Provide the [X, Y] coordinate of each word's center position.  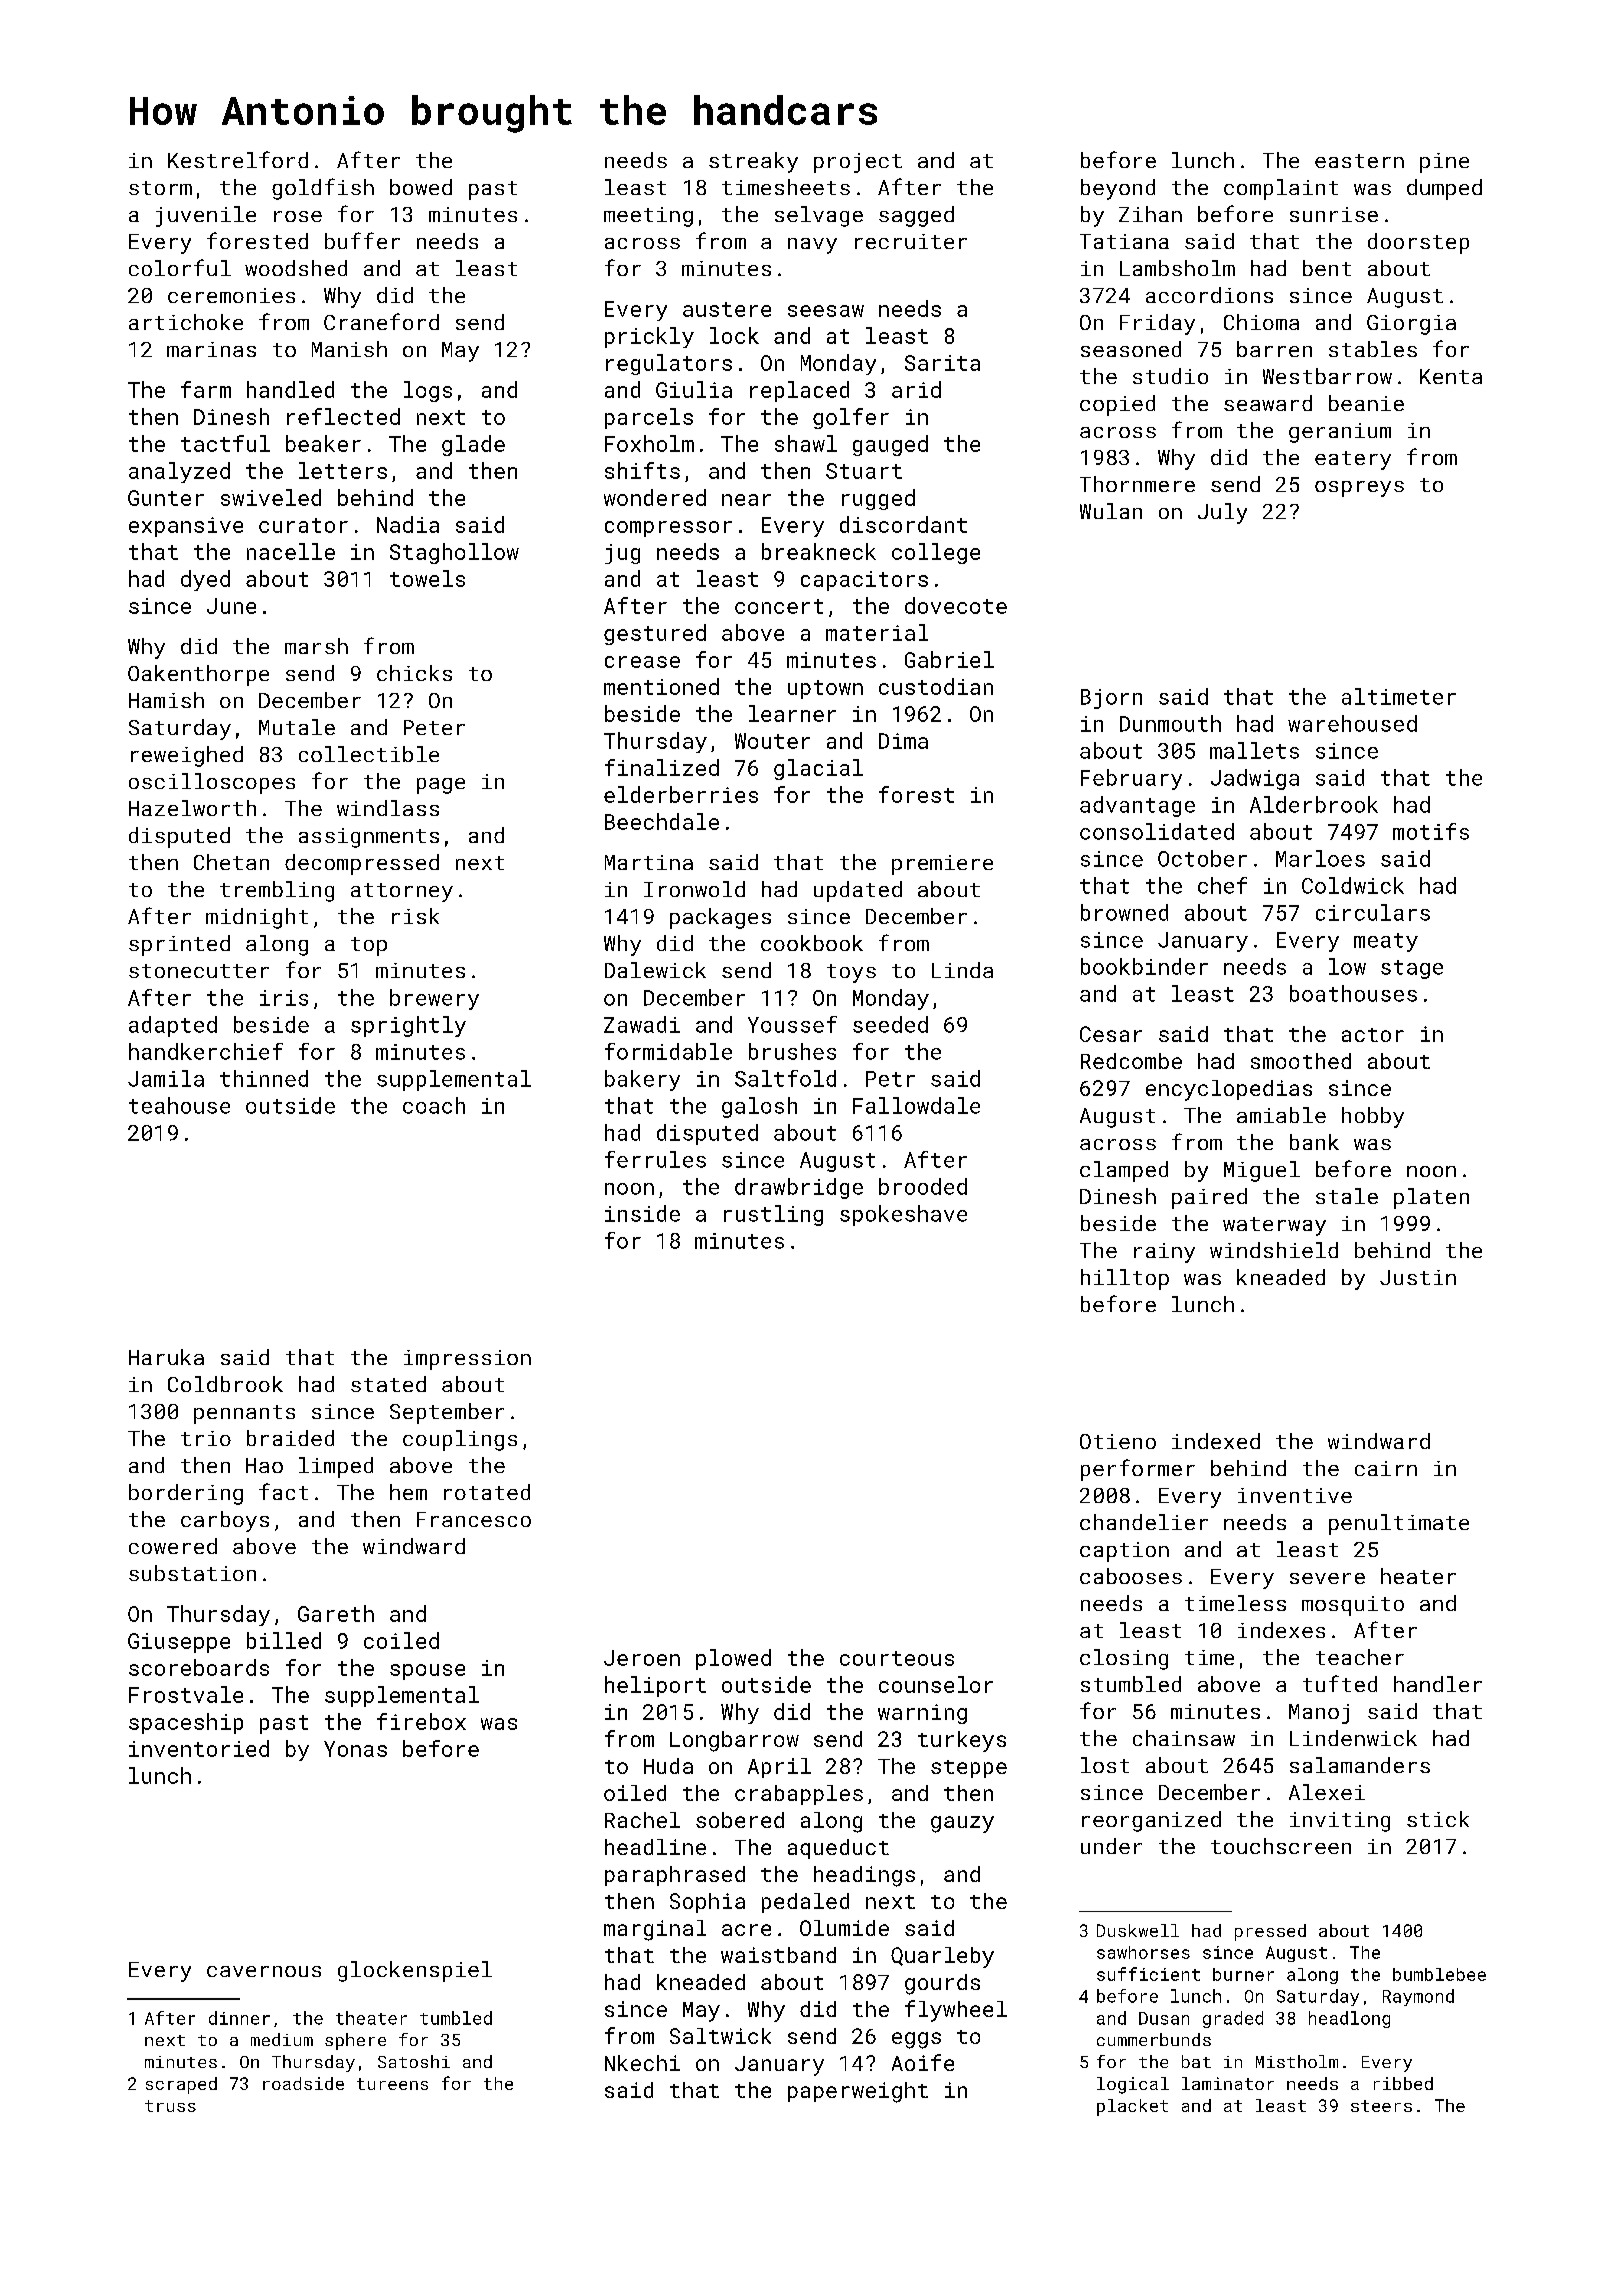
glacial [818, 769]
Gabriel [949, 659]
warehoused [1352, 723]
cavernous [264, 1971]
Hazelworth [192, 808]
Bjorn [1111, 699]
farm [206, 389]
